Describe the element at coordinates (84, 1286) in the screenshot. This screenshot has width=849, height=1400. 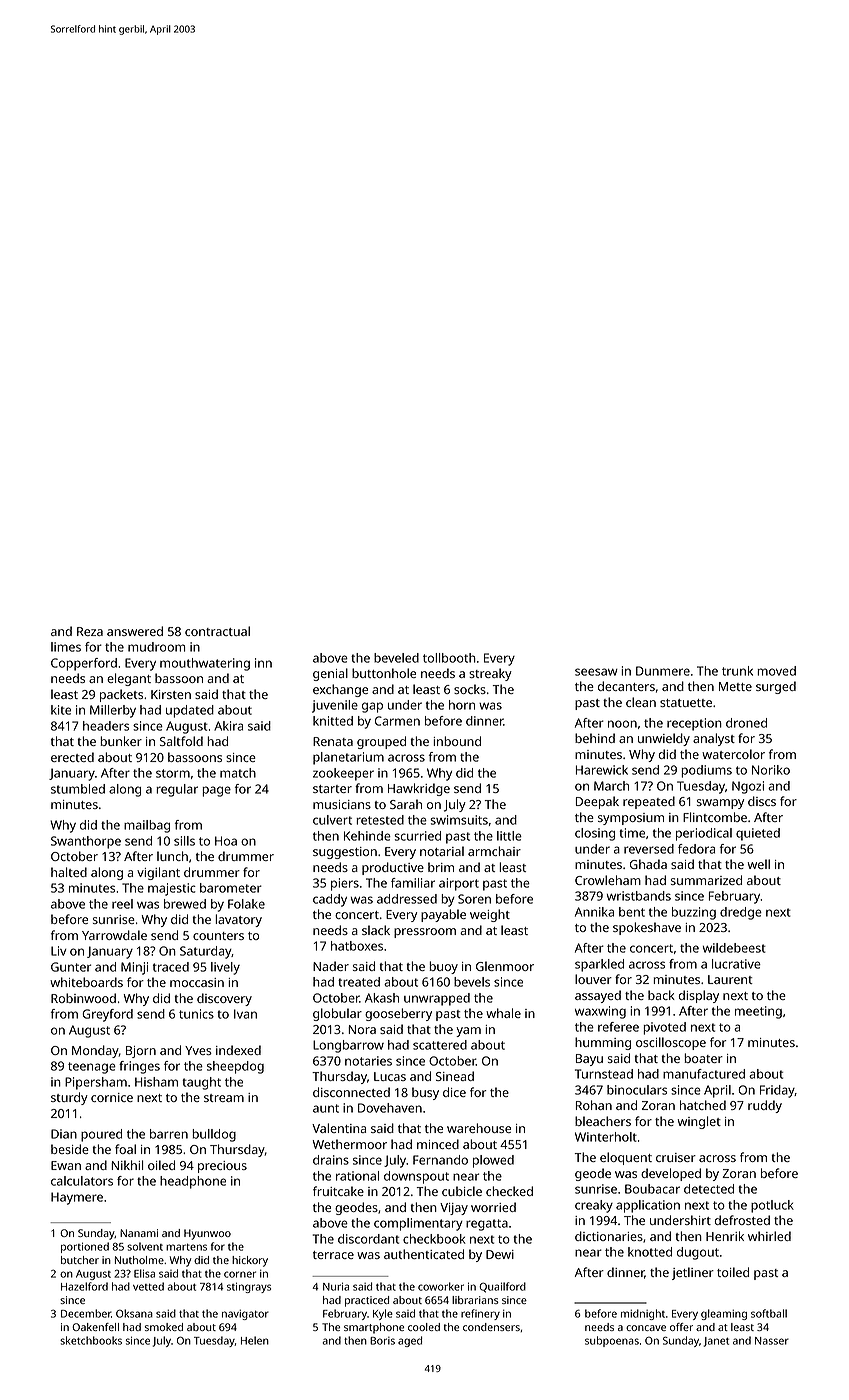
I see `Hazelford` at that location.
